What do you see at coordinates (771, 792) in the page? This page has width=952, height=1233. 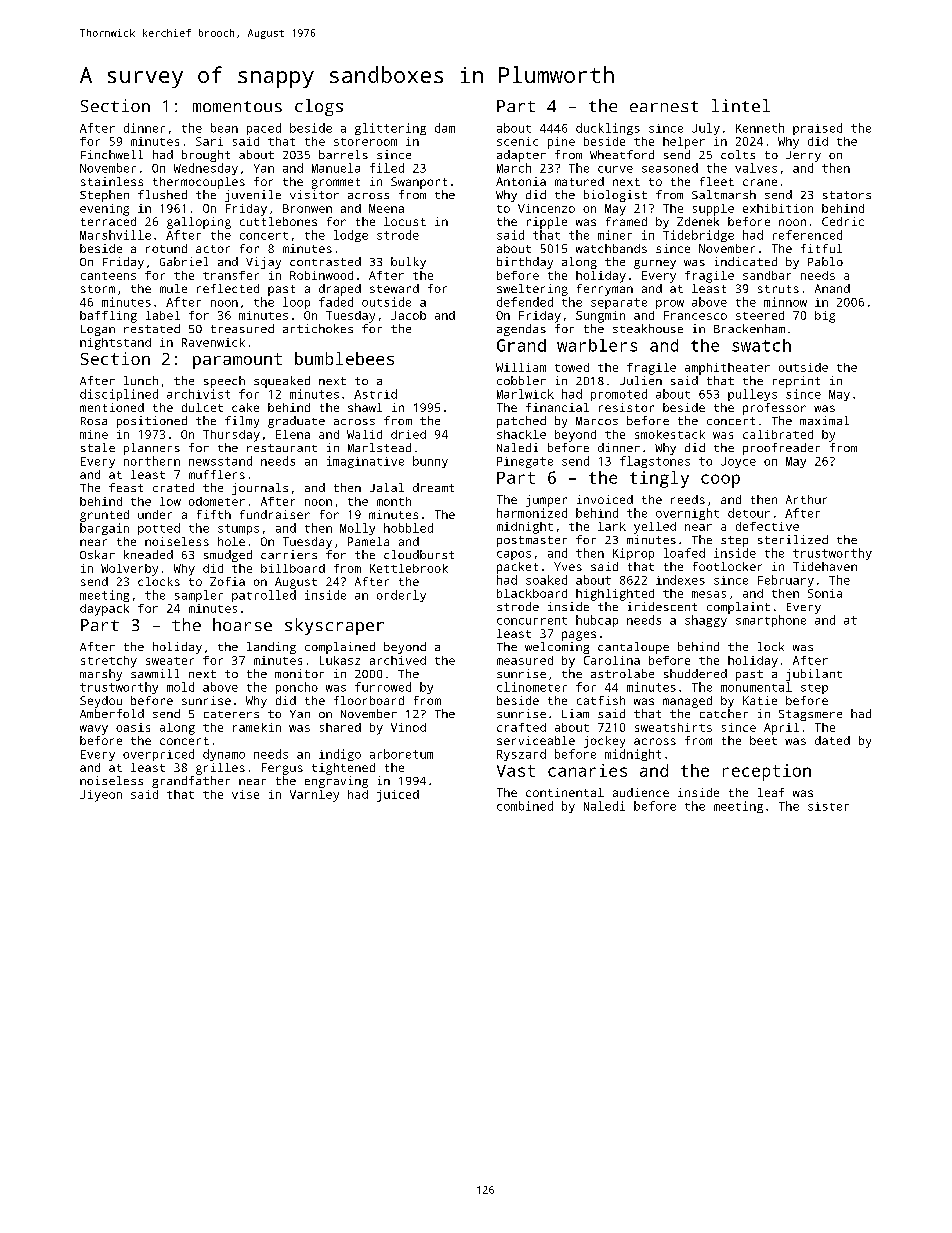 I see `leaf` at bounding box center [771, 792].
